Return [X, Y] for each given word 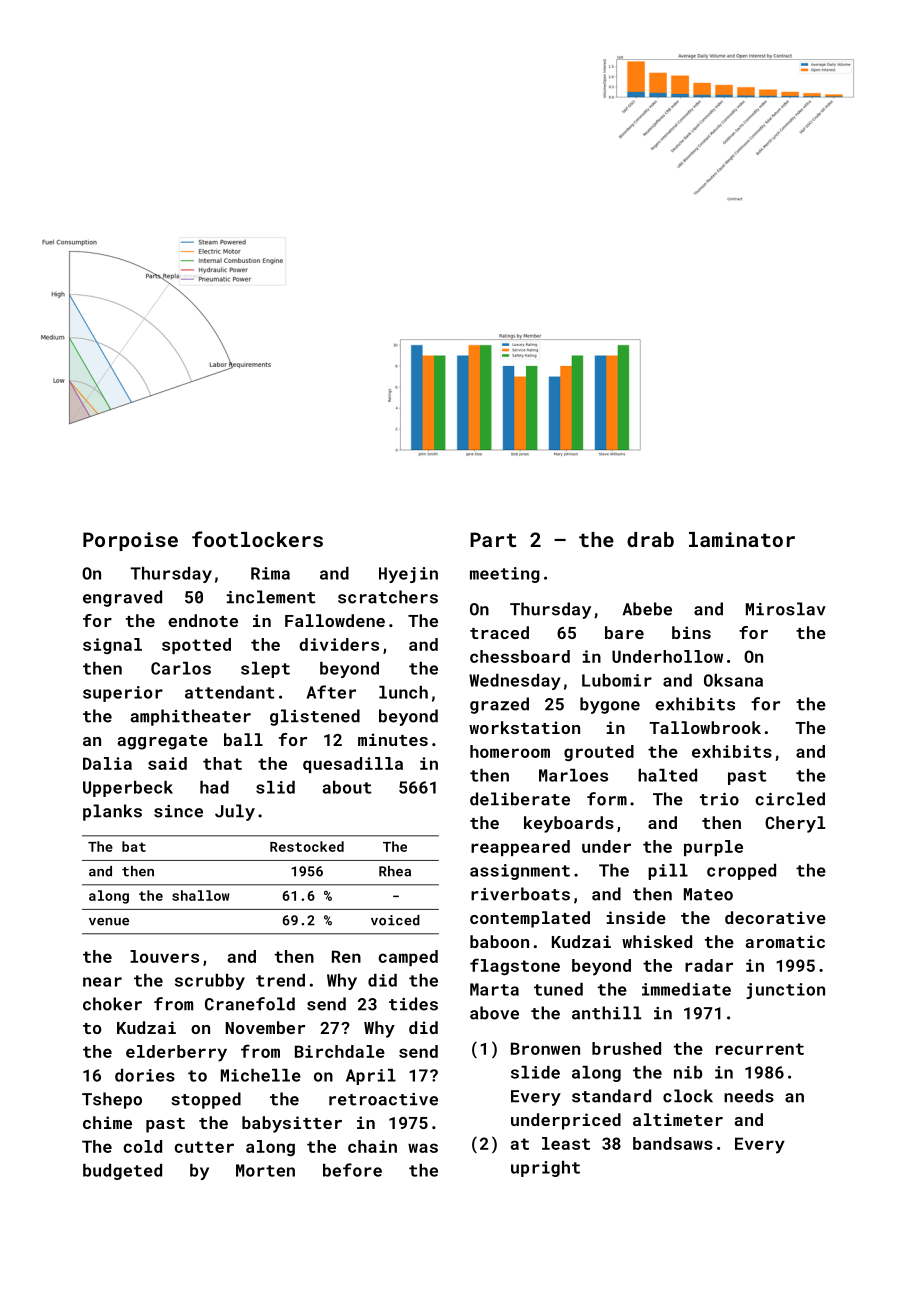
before [352, 1170]
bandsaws [673, 1143]
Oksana [733, 680]
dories [145, 1075]
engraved [122, 598]
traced [499, 632]
